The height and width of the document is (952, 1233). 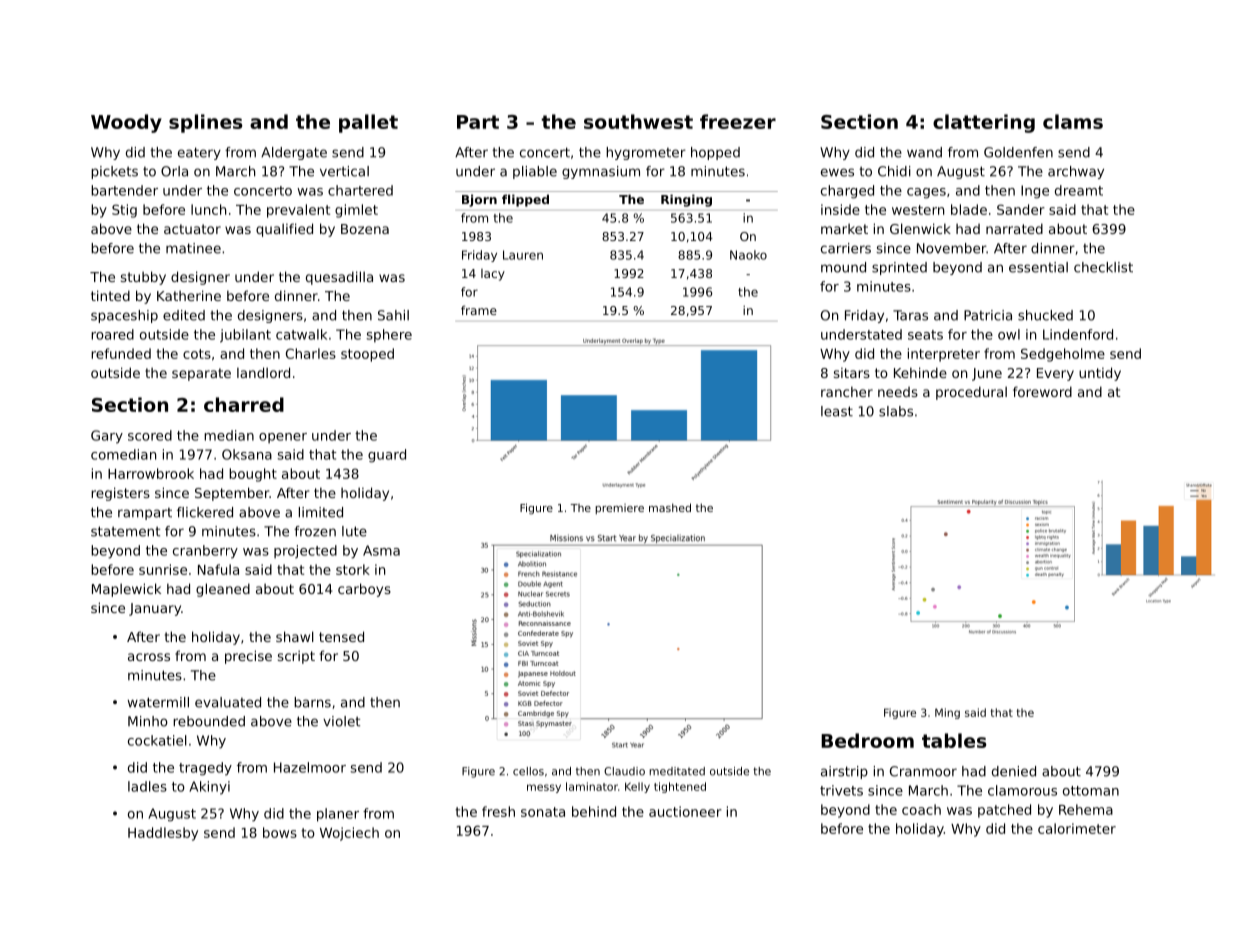 I want to click on prevalent, so click(x=298, y=211).
